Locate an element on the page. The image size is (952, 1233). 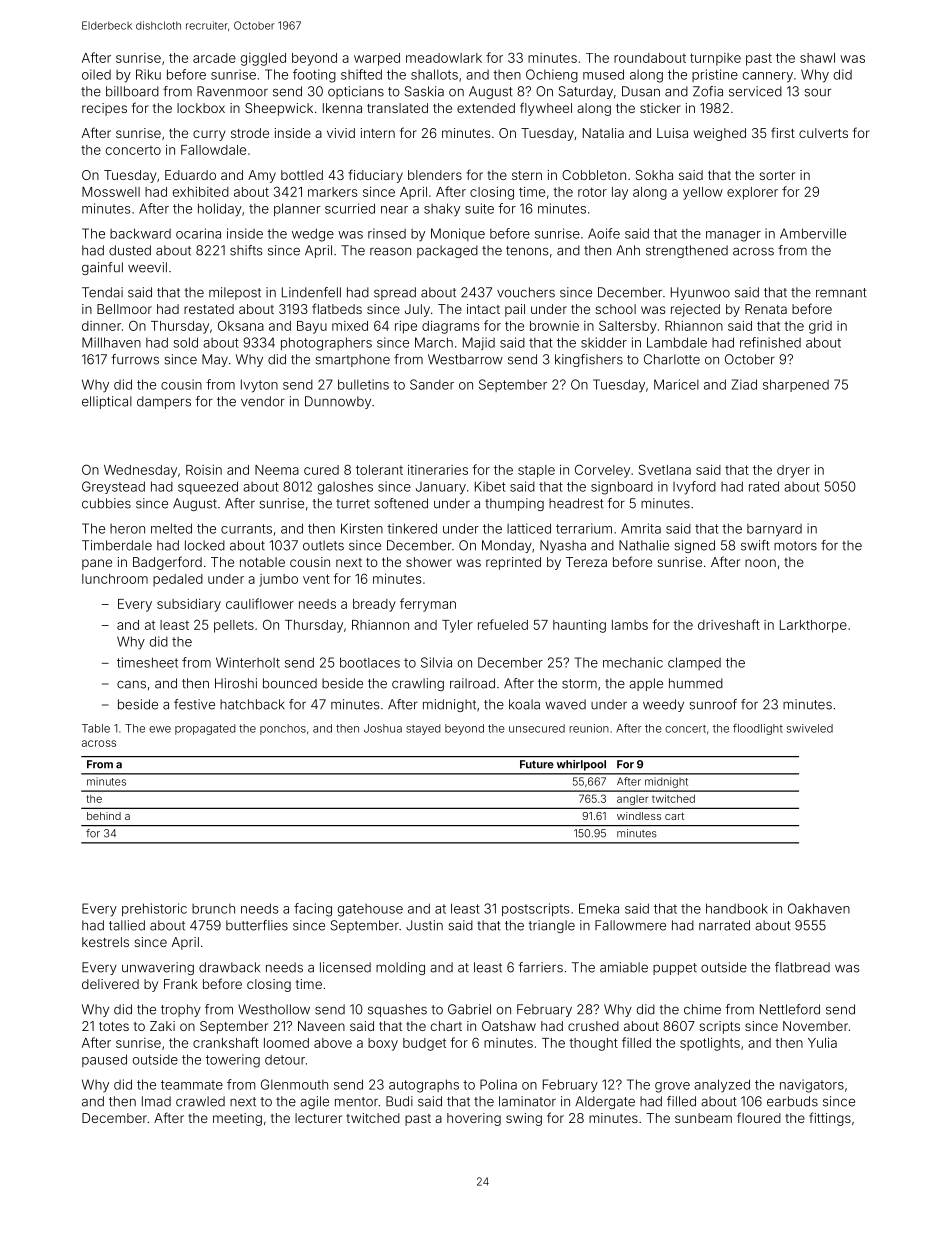
arcade is located at coordinates (214, 58).
